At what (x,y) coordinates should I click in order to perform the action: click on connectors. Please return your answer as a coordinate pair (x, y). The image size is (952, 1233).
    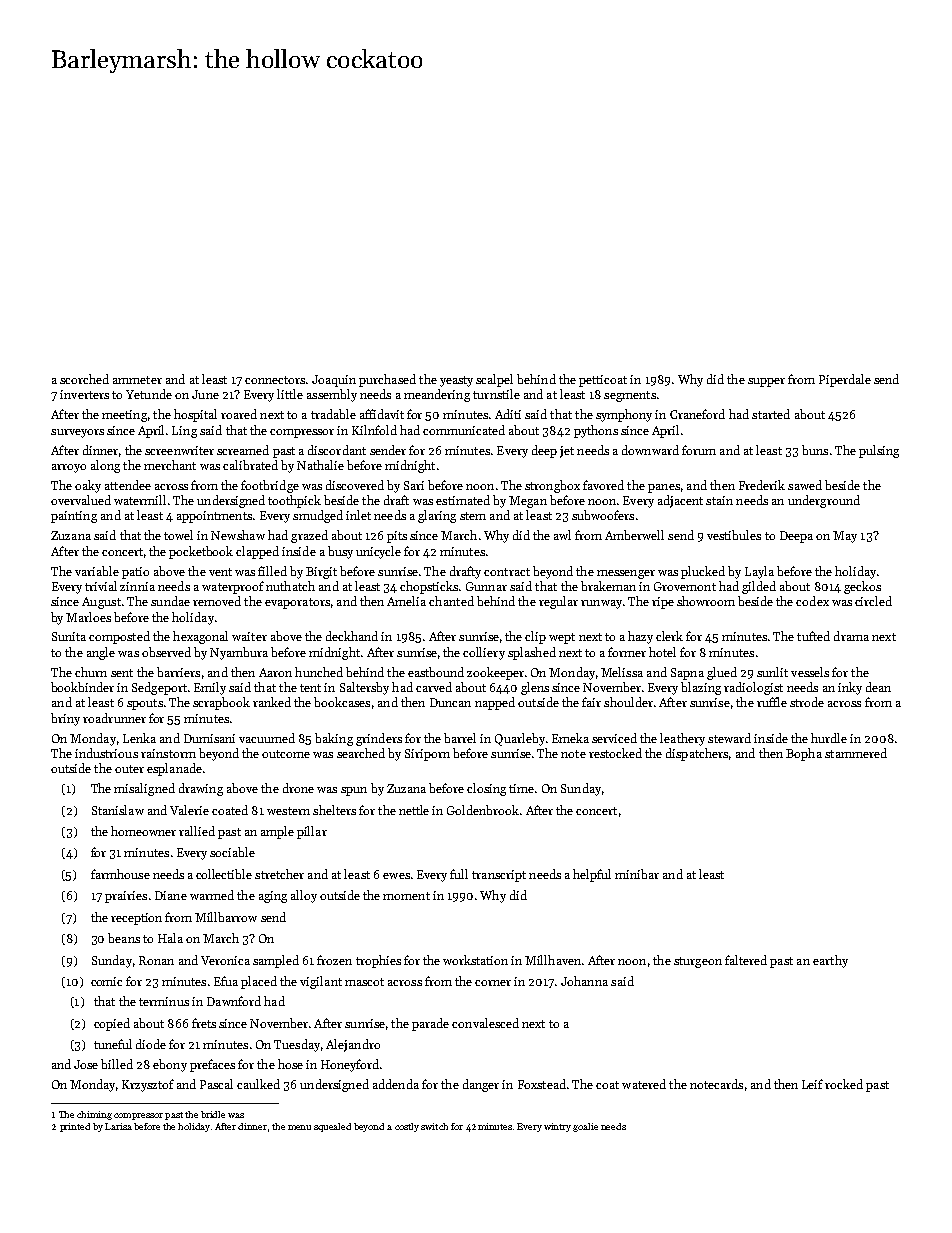
    Looking at the image, I should click on (275, 380).
